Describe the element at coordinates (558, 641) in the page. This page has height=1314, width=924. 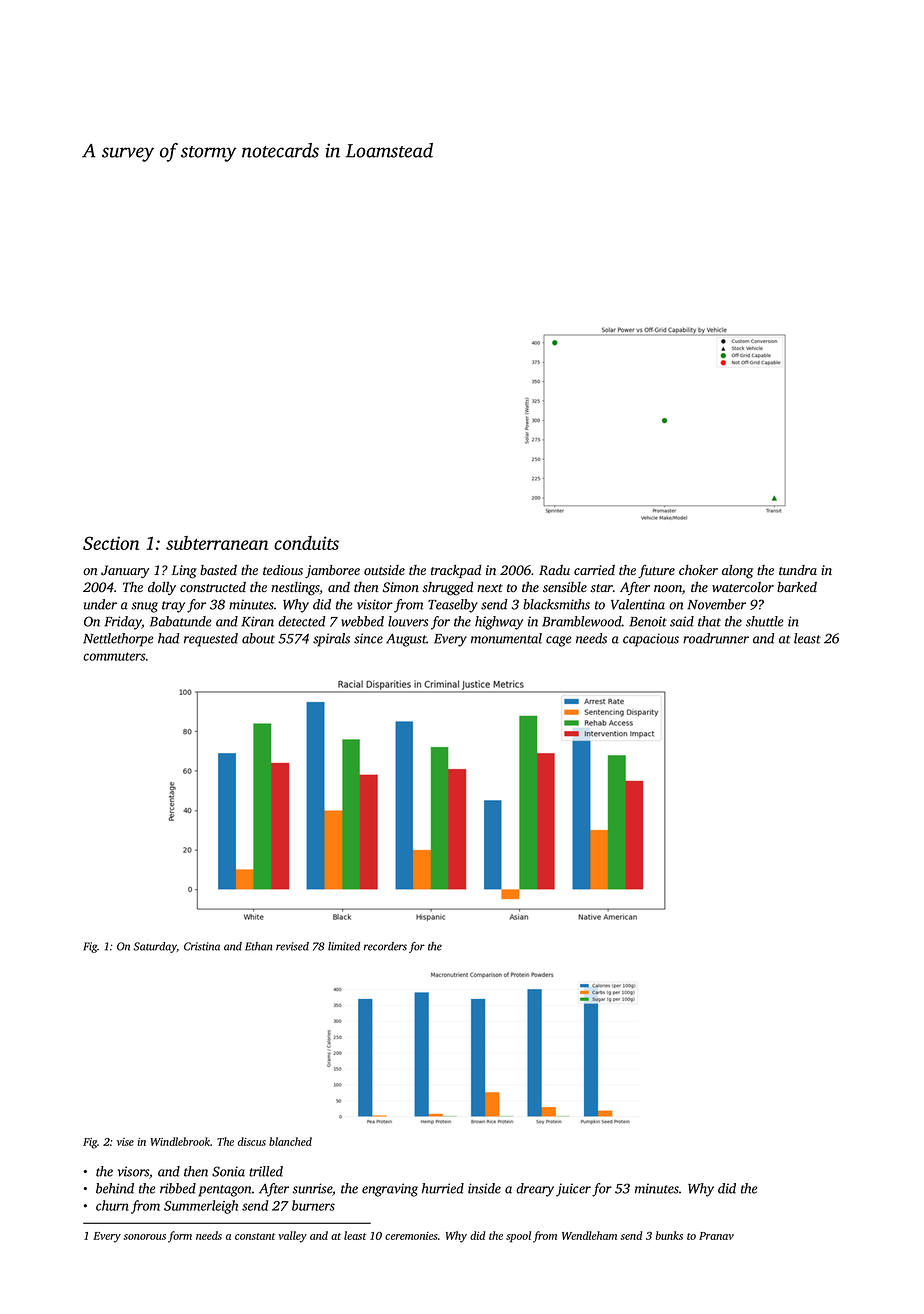
I see `cage` at that location.
